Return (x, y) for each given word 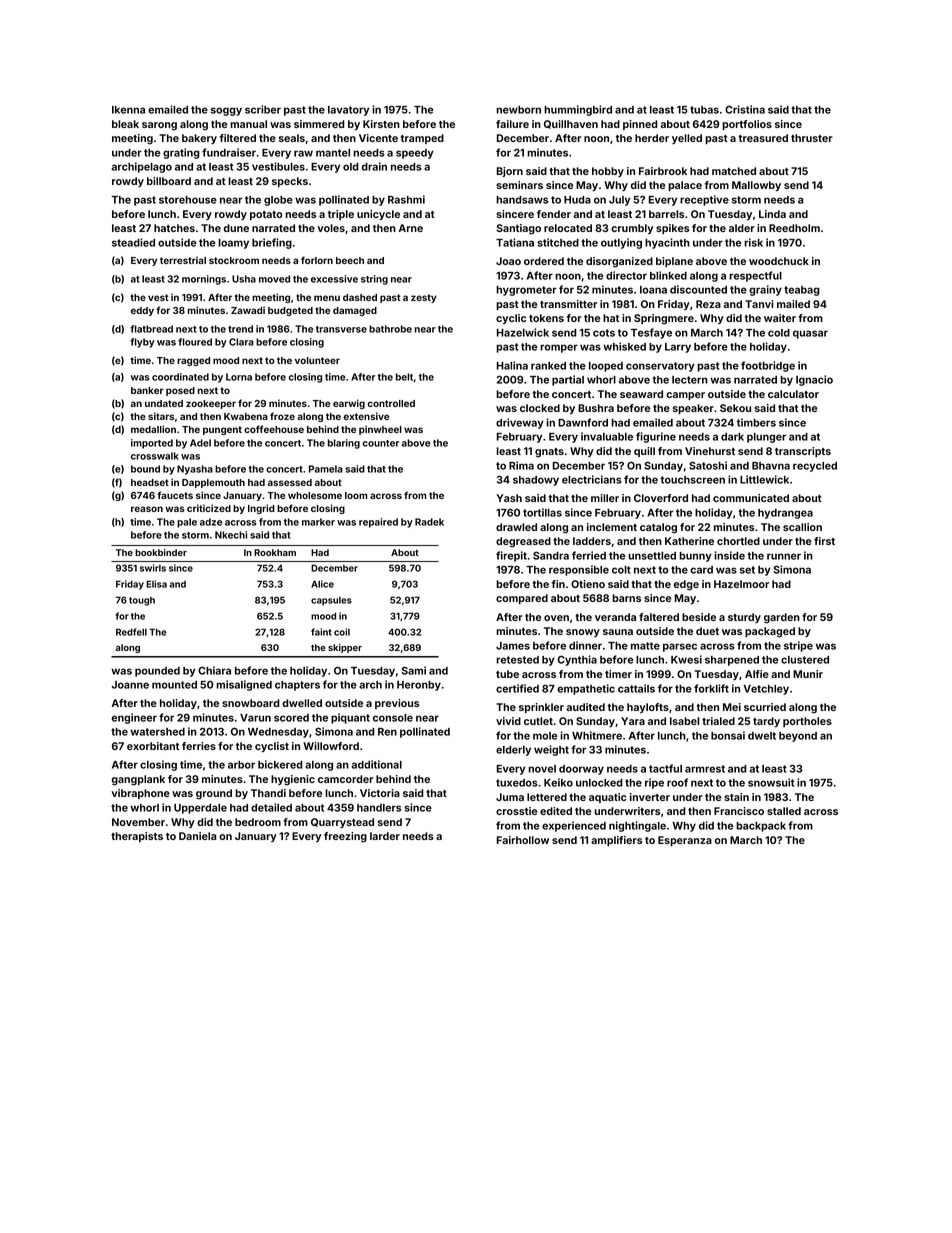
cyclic (511, 319)
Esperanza (685, 841)
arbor (241, 765)
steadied (133, 242)
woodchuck (779, 261)
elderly (513, 751)
